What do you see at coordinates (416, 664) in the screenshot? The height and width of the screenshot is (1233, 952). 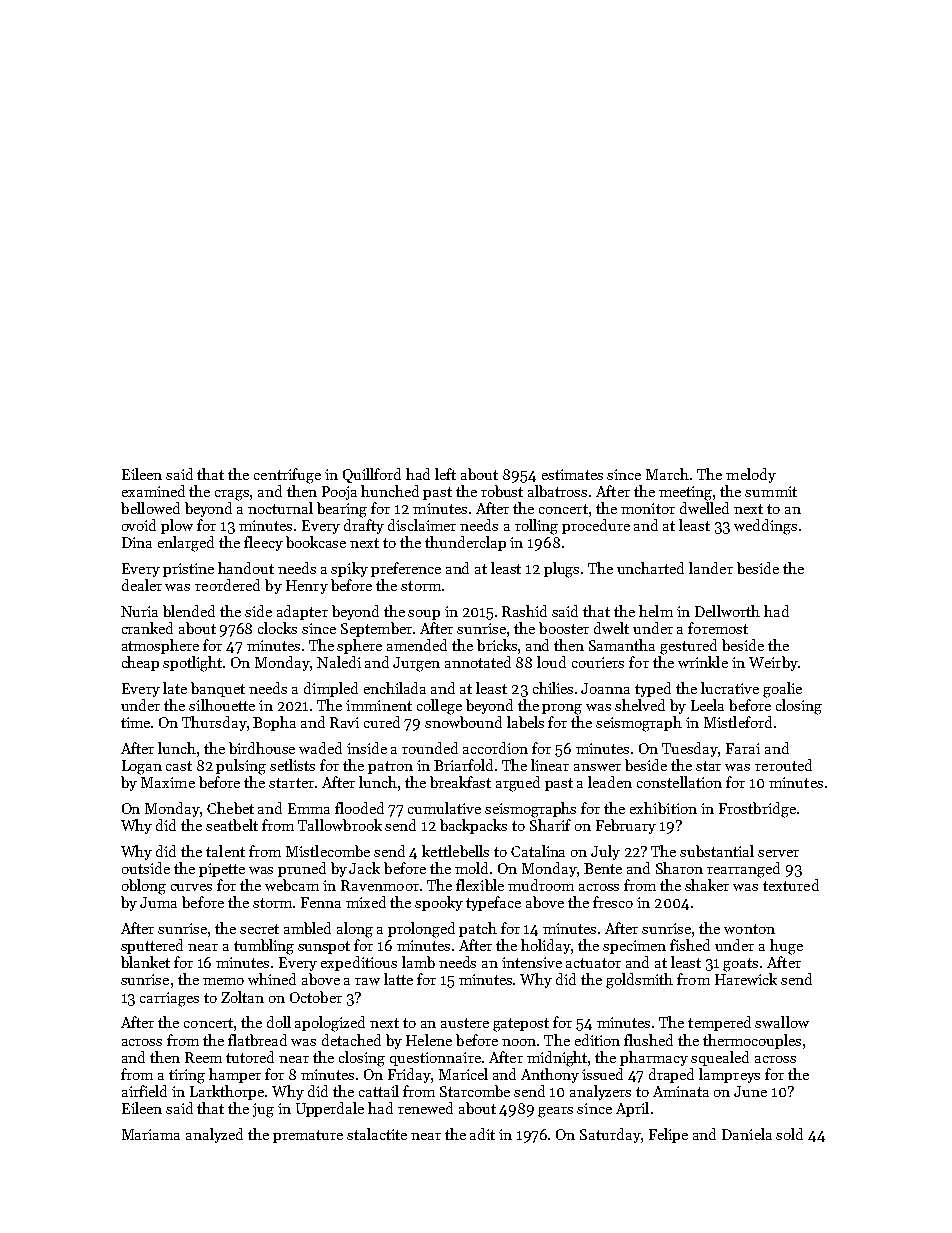 I see `Jurgen` at bounding box center [416, 664].
